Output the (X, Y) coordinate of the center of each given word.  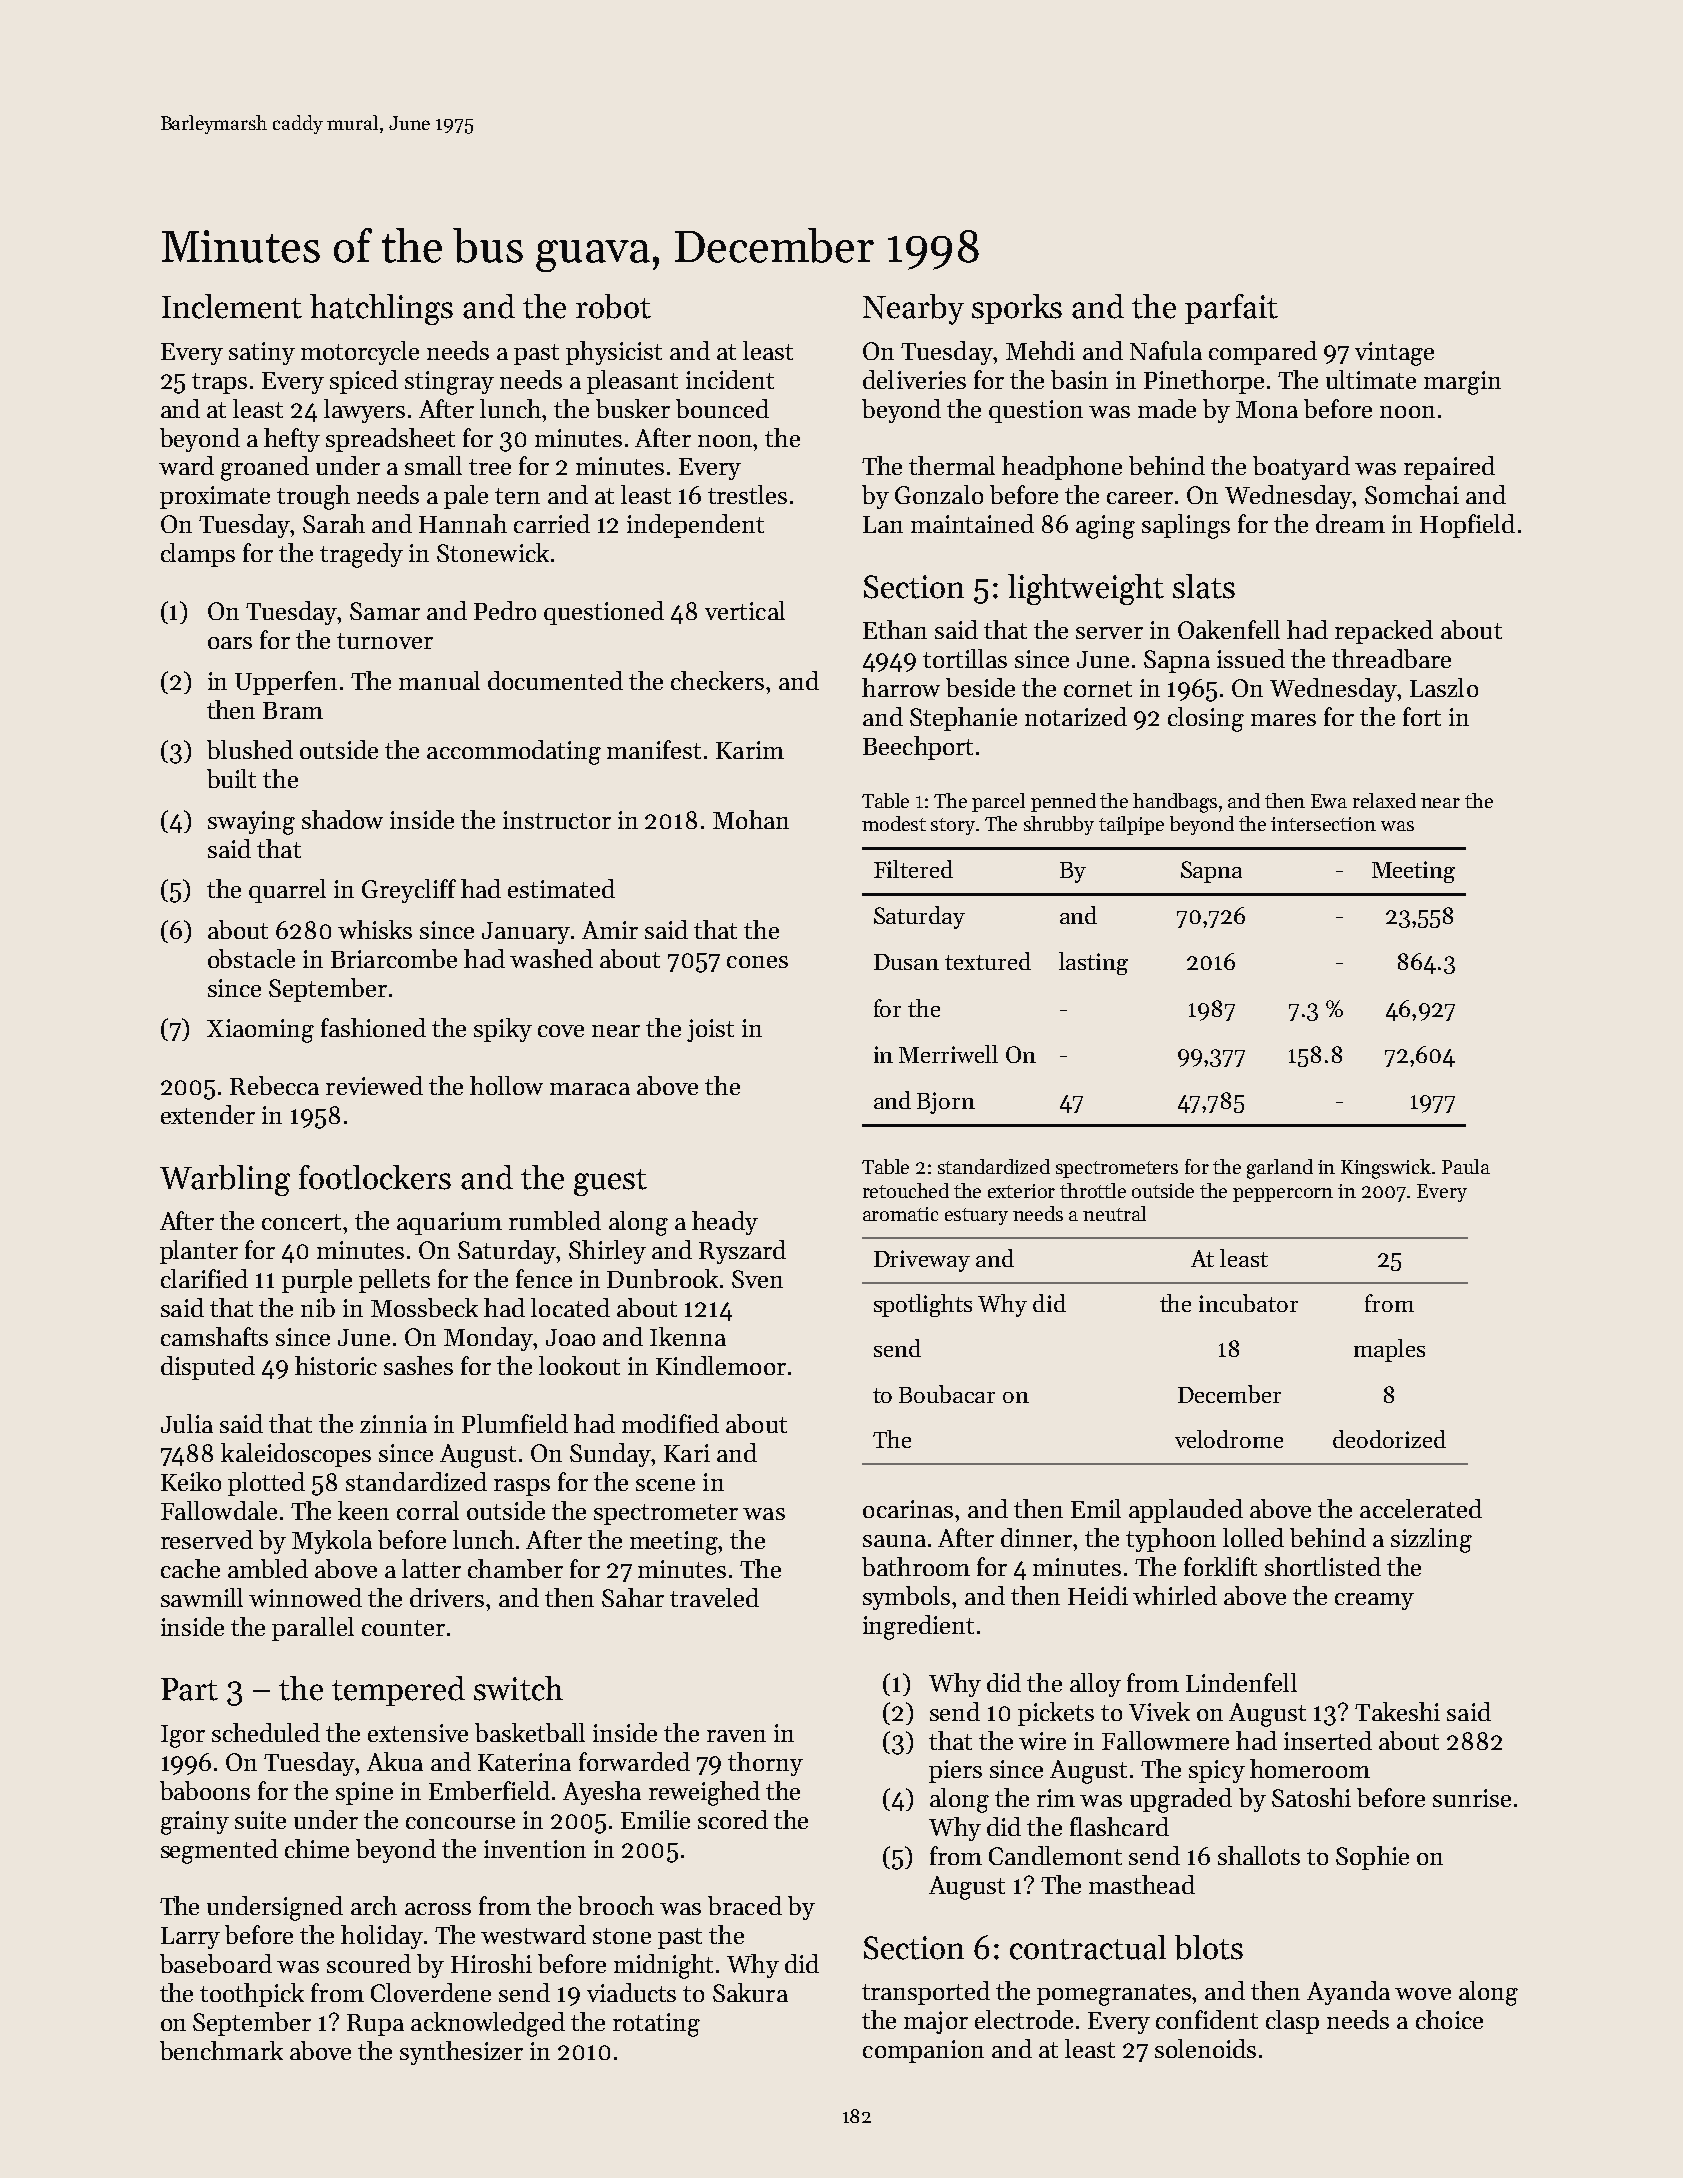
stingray (449, 383)
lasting (1093, 963)
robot (613, 306)
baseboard (216, 1963)
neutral (1114, 1213)
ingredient (918, 1627)
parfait (1231, 309)
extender (208, 1114)
